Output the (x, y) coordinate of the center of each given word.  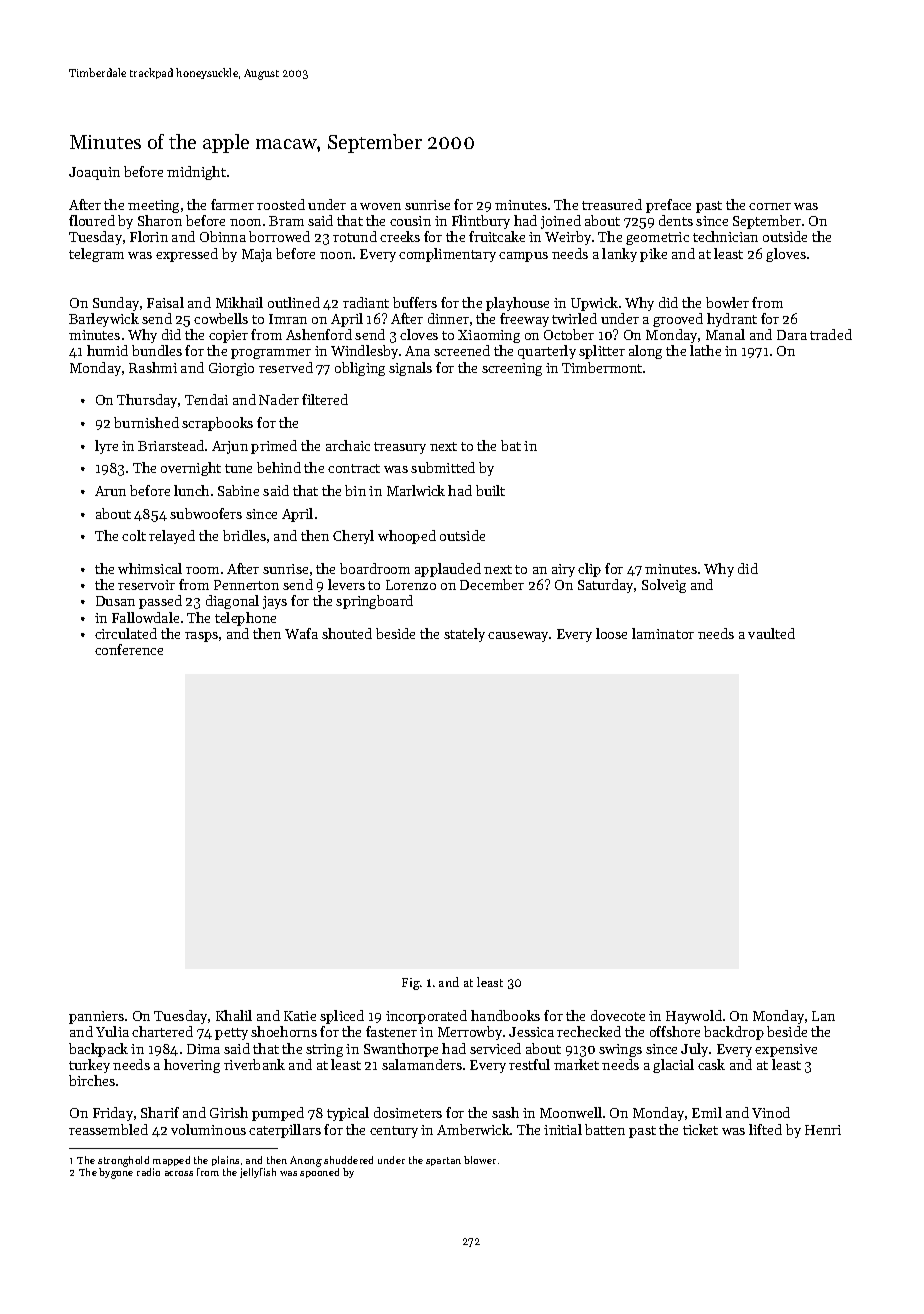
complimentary (447, 255)
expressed (187, 255)
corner (770, 206)
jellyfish (258, 1173)
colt (134, 535)
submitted (443, 467)
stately (464, 635)
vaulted (771, 633)
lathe (705, 350)
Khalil (234, 1015)
